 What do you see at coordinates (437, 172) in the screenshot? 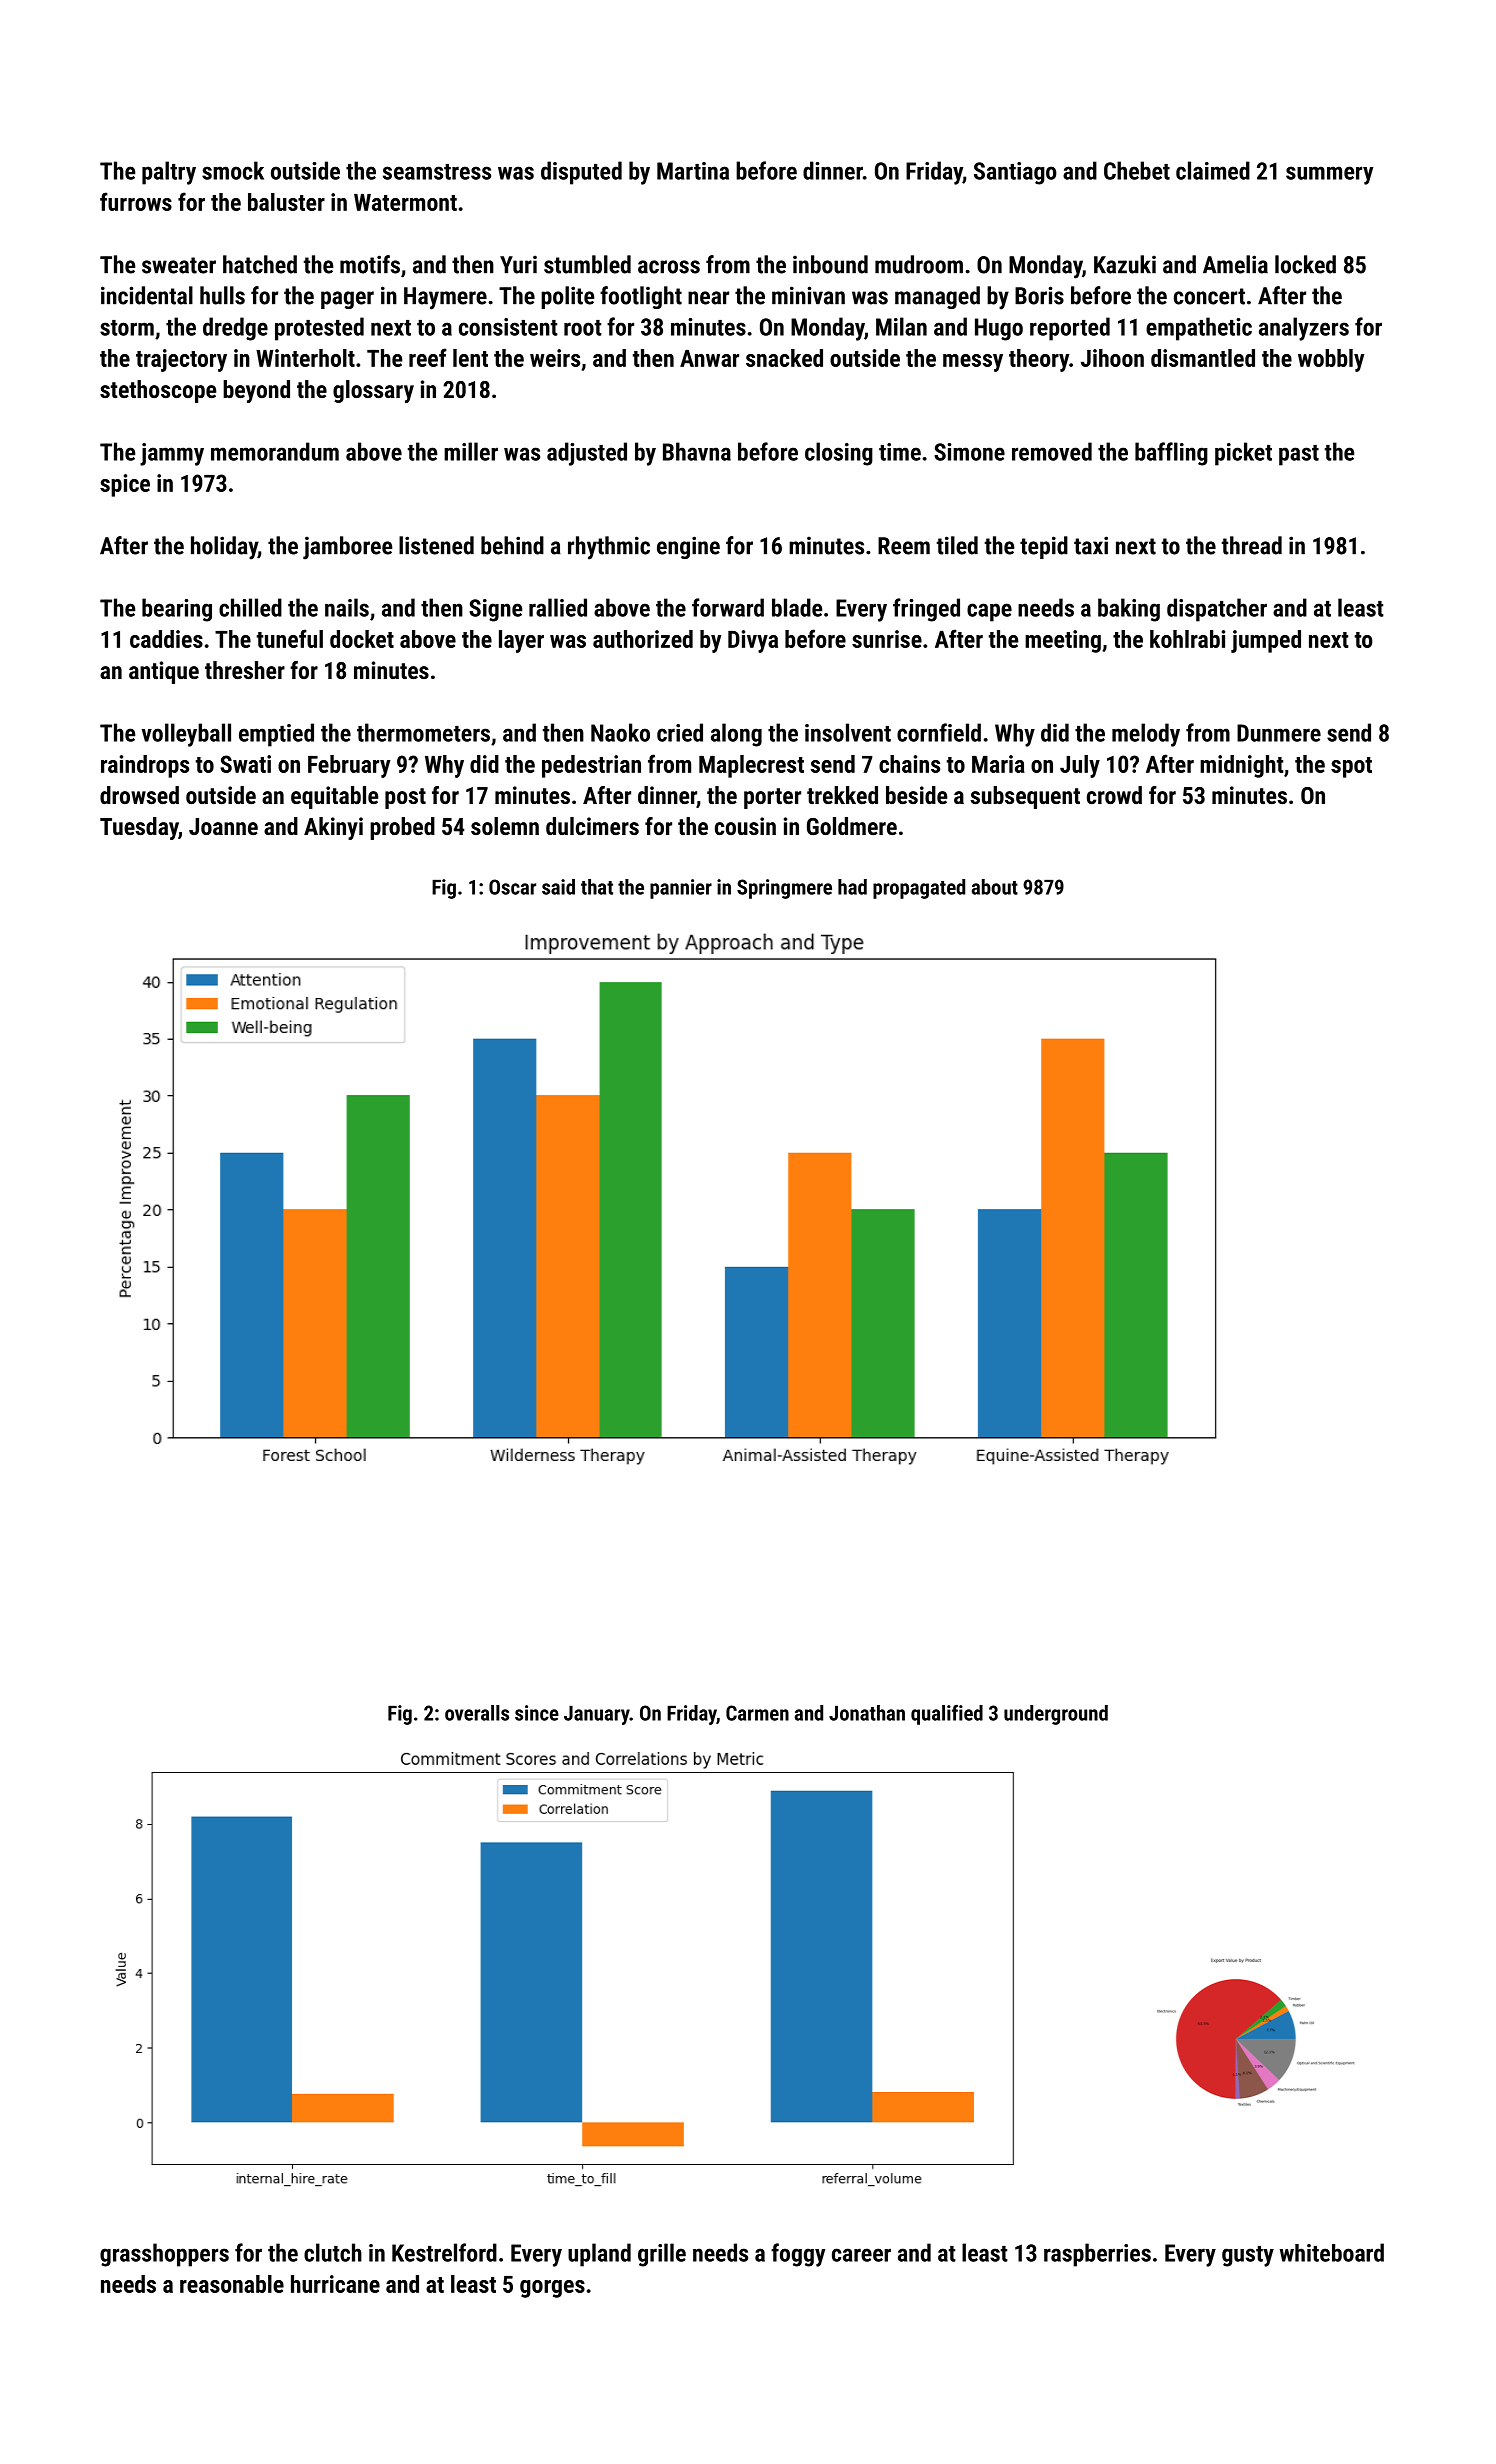
I see `seamstress` at bounding box center [437, 172].
